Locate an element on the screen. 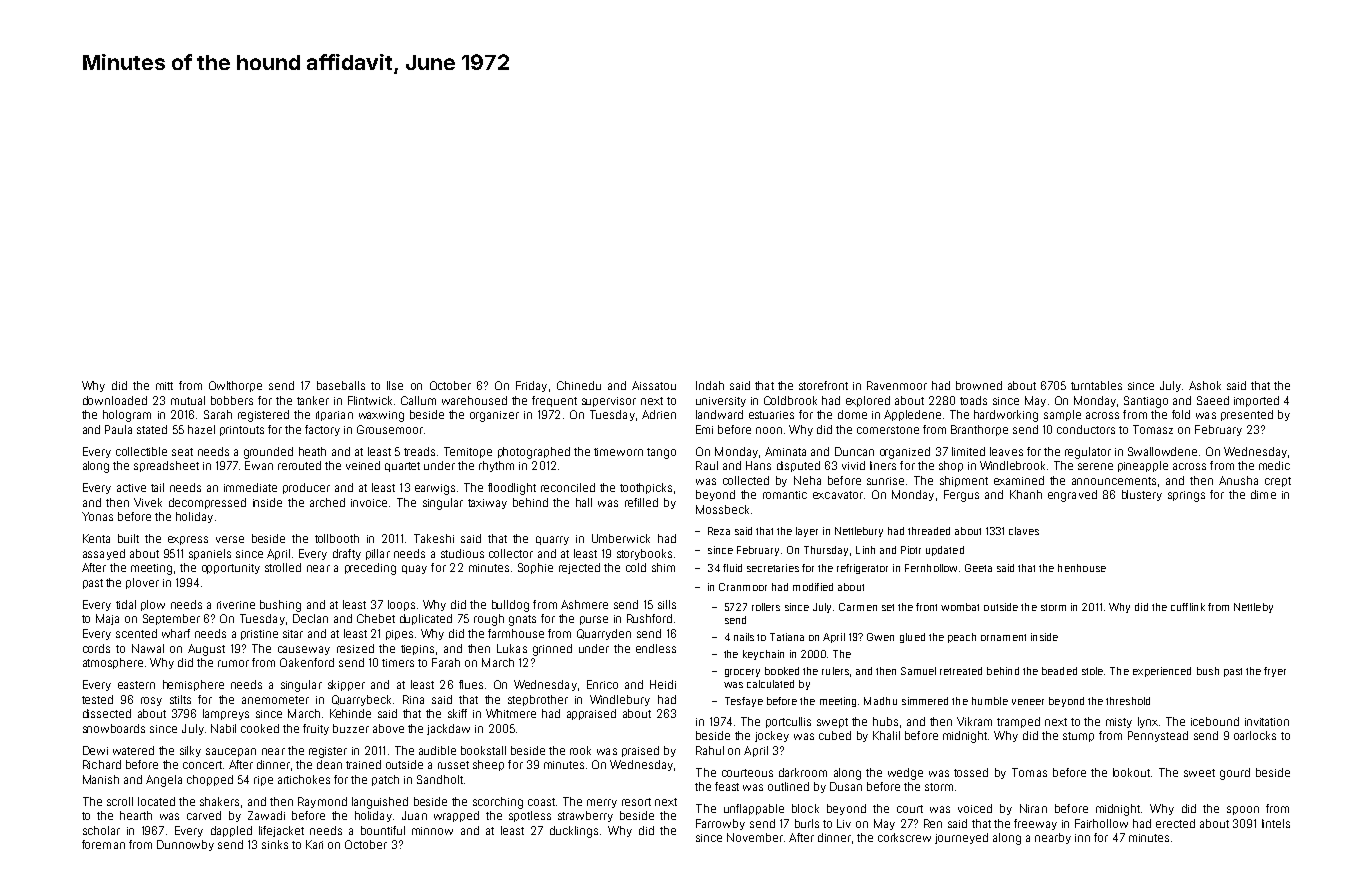  stilts is located at coordinates (180, 699).
